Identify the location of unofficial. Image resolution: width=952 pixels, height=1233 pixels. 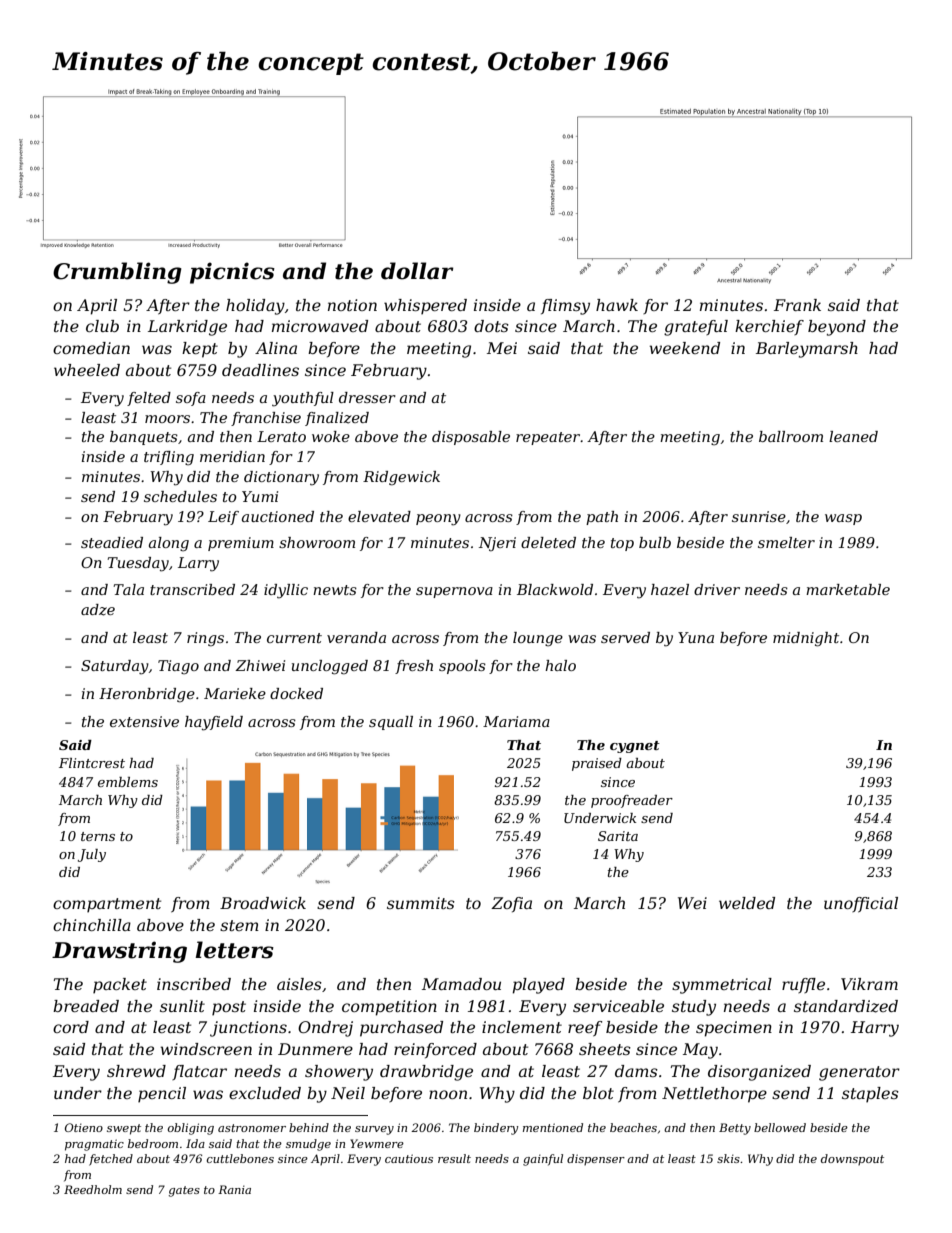
(861, 904).
